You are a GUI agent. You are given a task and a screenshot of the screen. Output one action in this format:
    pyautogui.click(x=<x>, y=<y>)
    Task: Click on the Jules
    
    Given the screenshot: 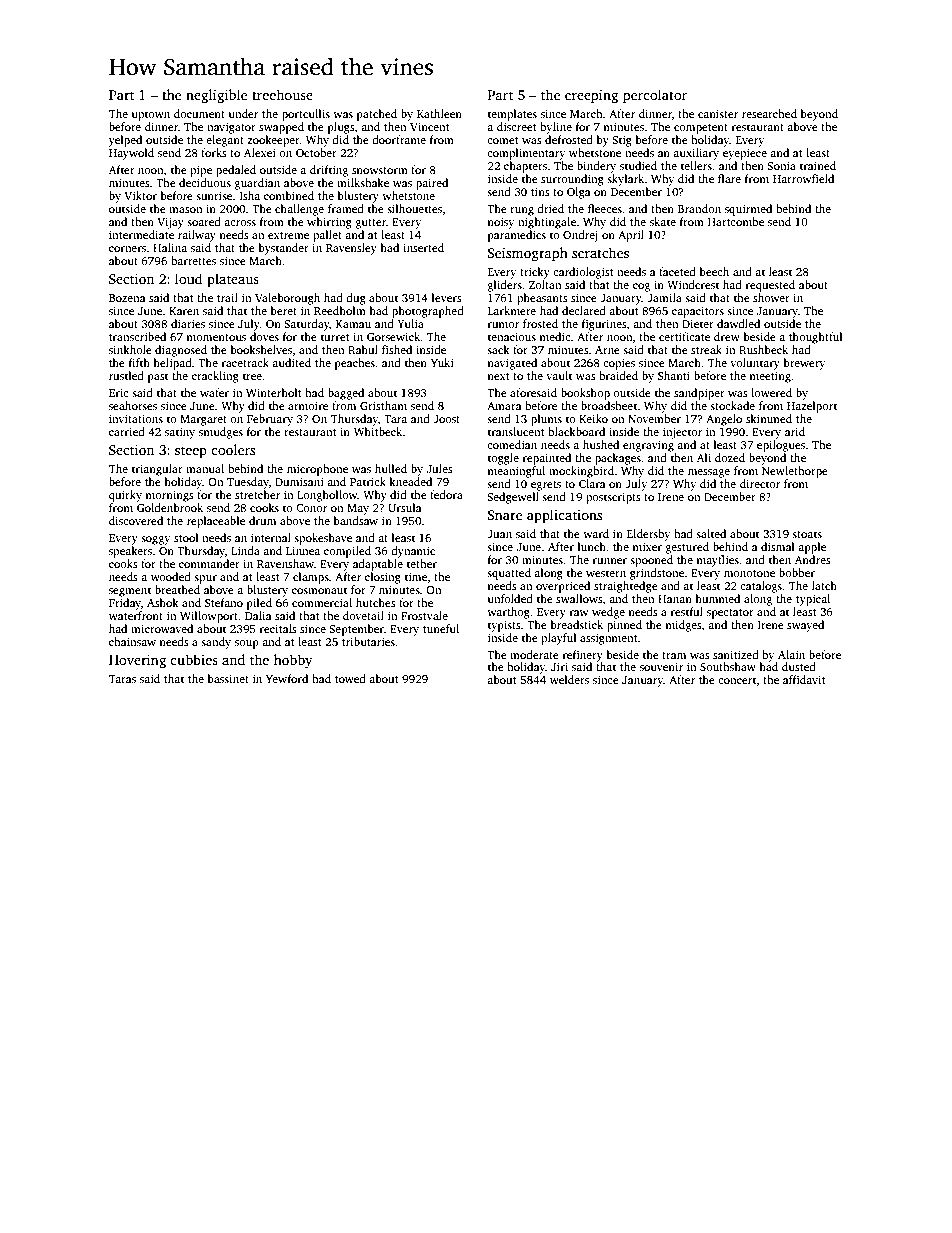 What is the action you would take?
    pyautogui.click(x=440, y=468)
